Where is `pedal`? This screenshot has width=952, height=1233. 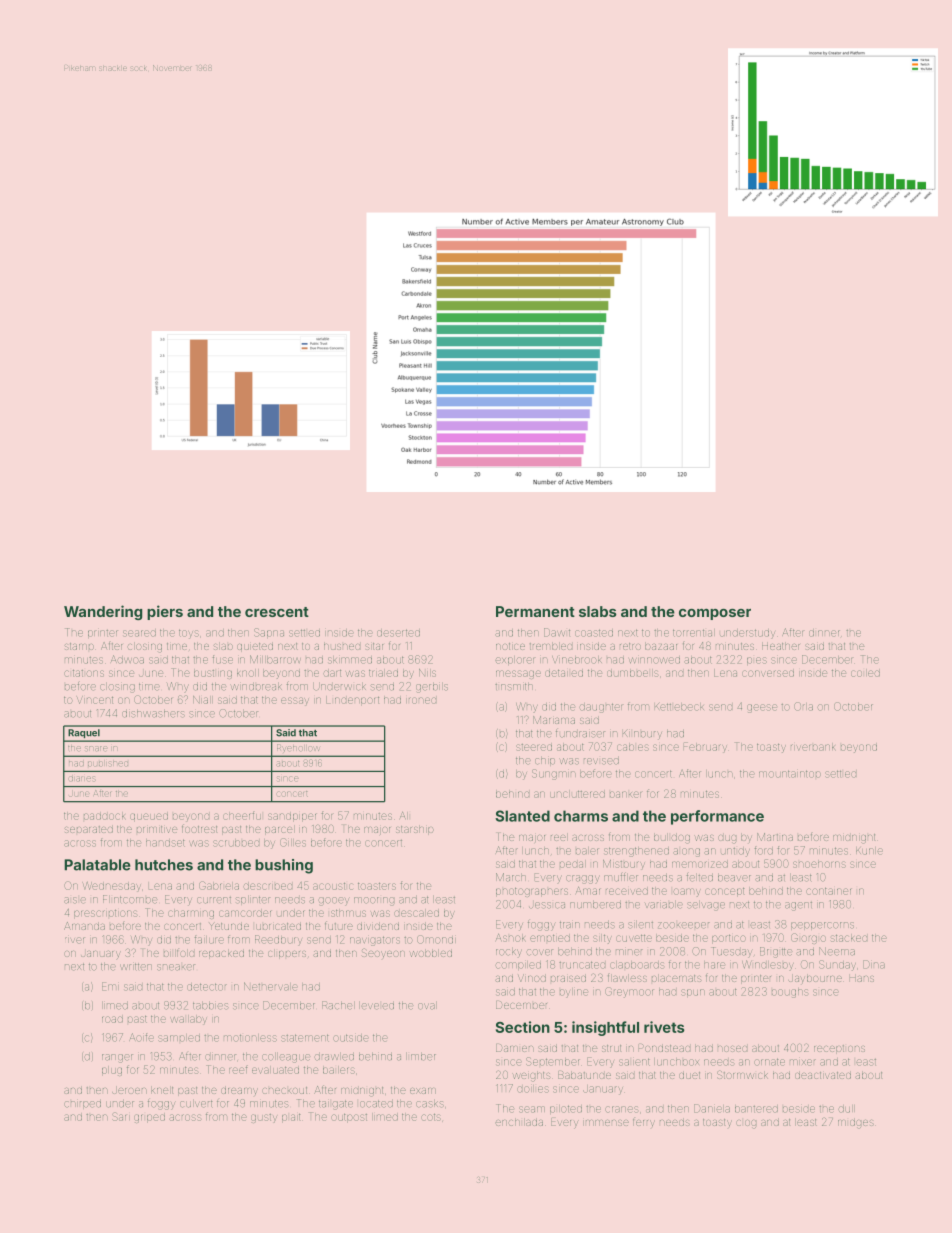 pedal is located at coordinates (573, 864).
